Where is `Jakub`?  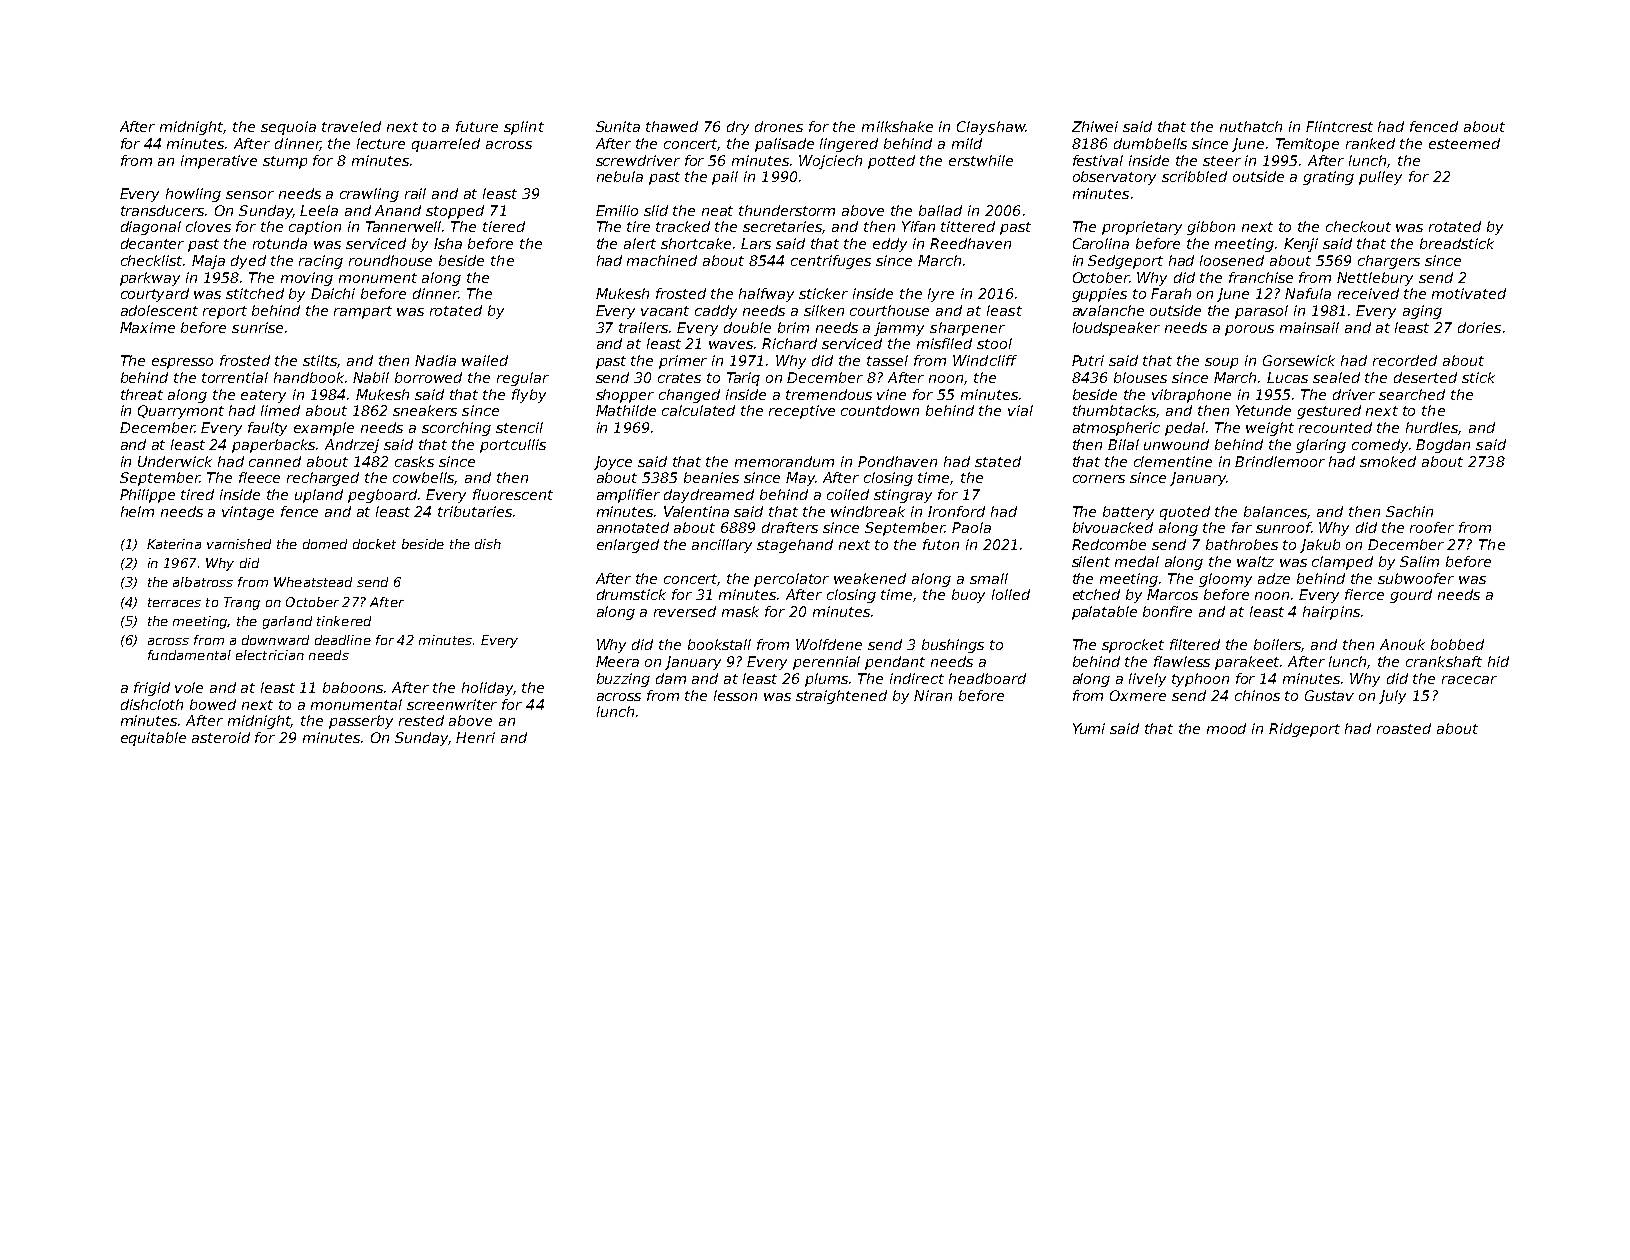 Jakub is located at coordinates (1320, 546).
